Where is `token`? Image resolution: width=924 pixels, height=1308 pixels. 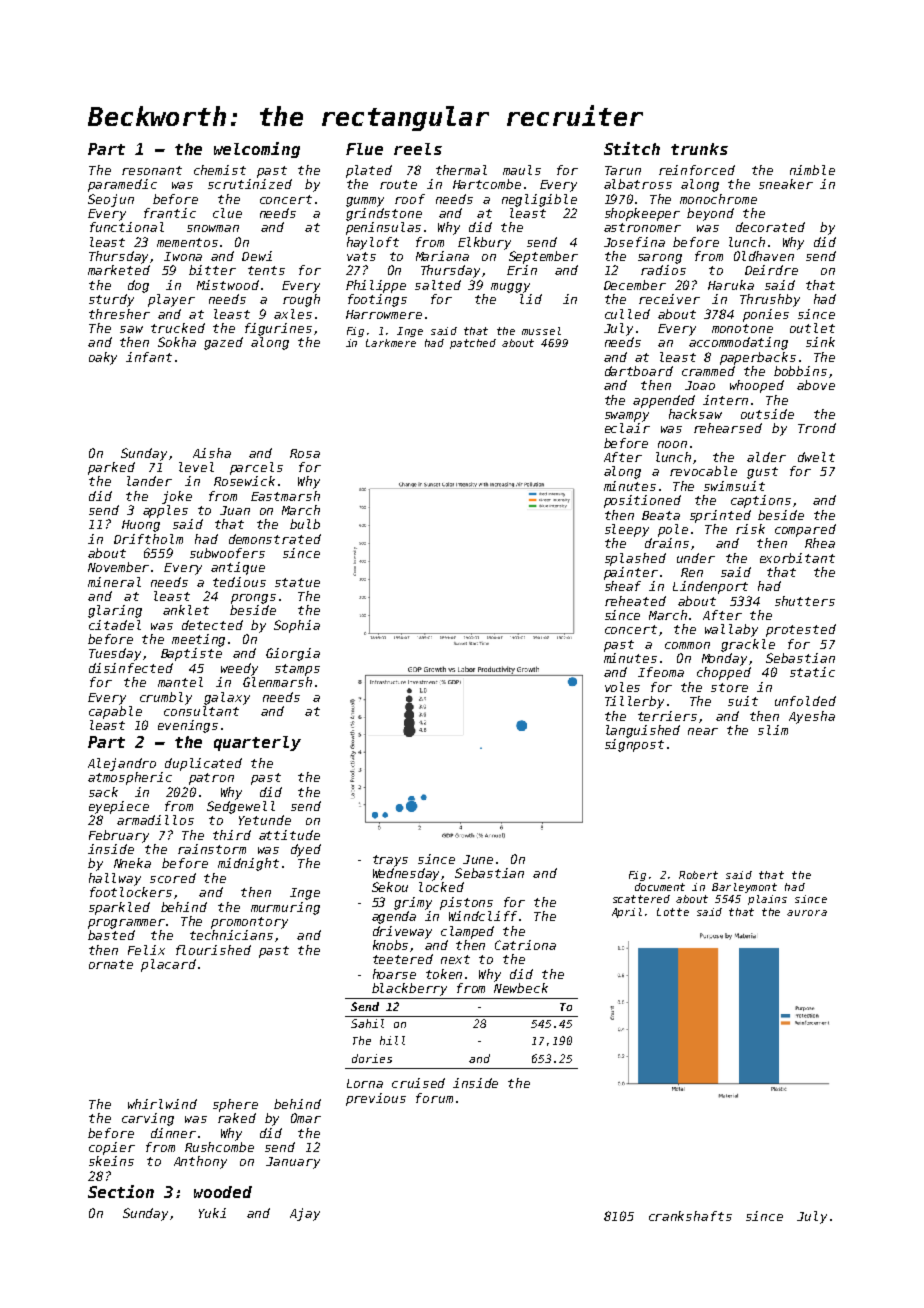
token is located at coordinates (444, 974).
